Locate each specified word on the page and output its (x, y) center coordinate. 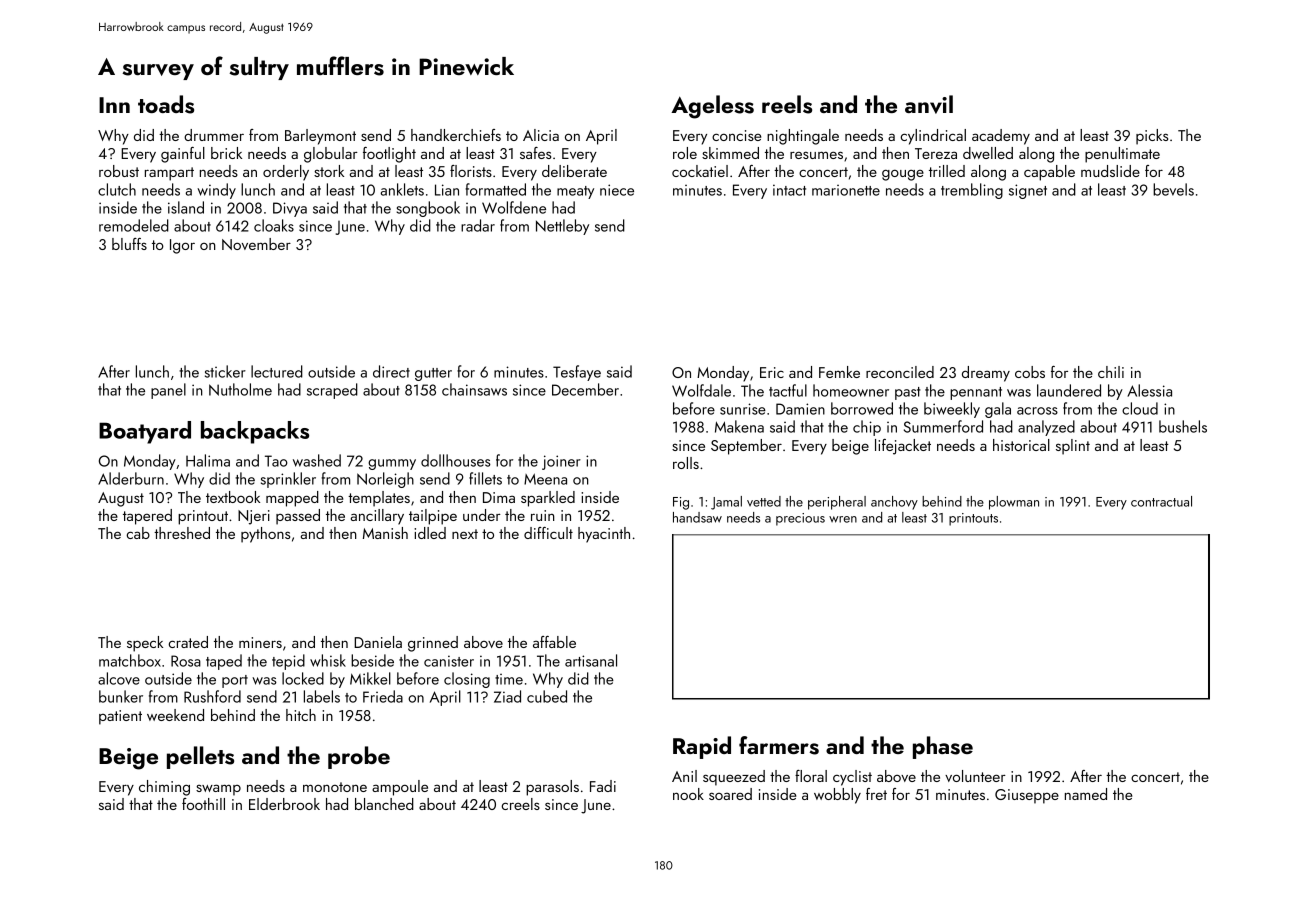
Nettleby (562, 227)
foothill (203, 804)
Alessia (1149, 390)
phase (943, 747)
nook (688, 794)
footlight (389, 155)
